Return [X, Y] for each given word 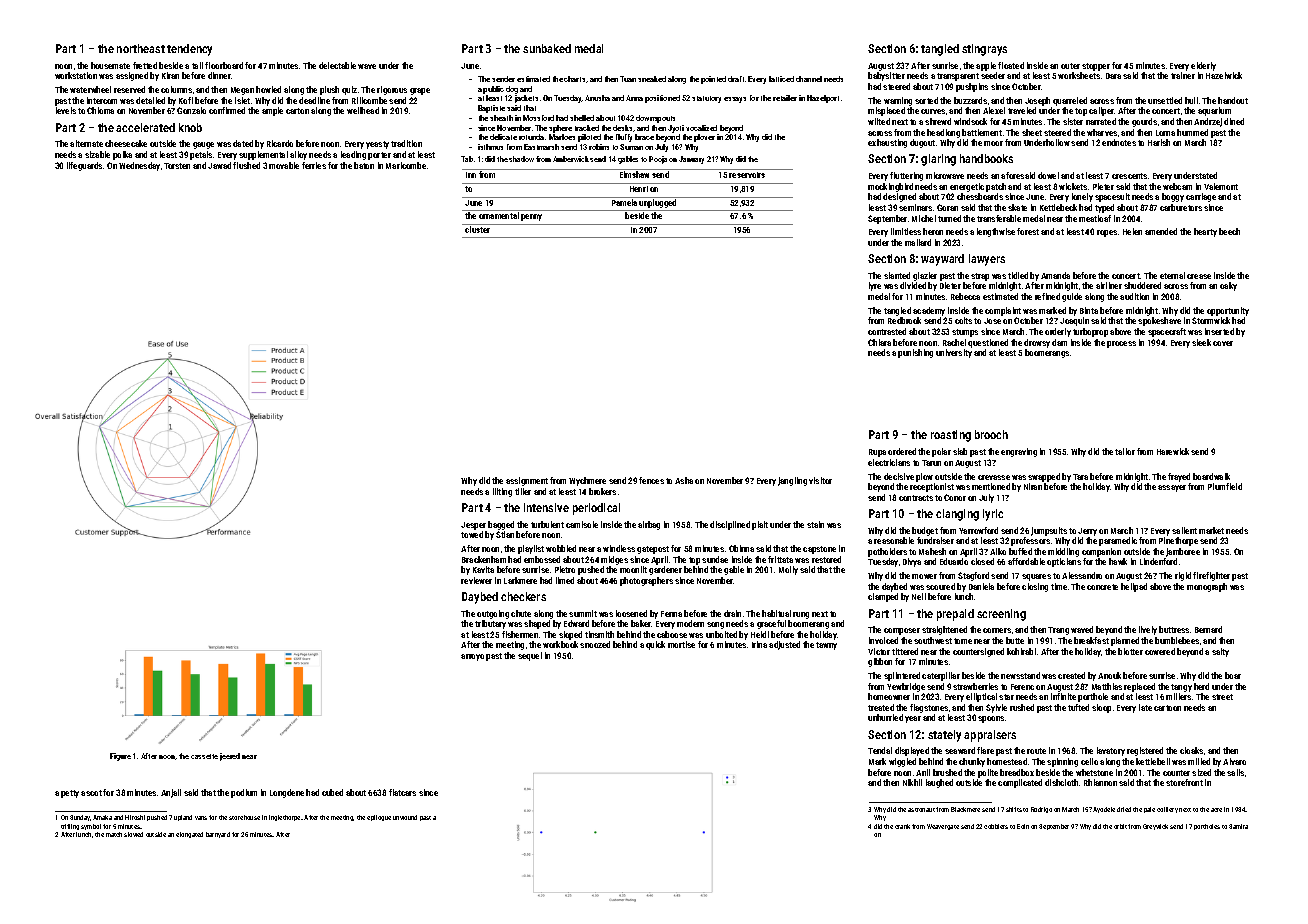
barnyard [218, 835]
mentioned [991, 486]
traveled [1022, 110]
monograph [1207, 587]
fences [651, 480]
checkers [523, 596]
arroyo [472, 657]
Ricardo [280, 143]
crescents [1129, 176]
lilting [502, 492]
